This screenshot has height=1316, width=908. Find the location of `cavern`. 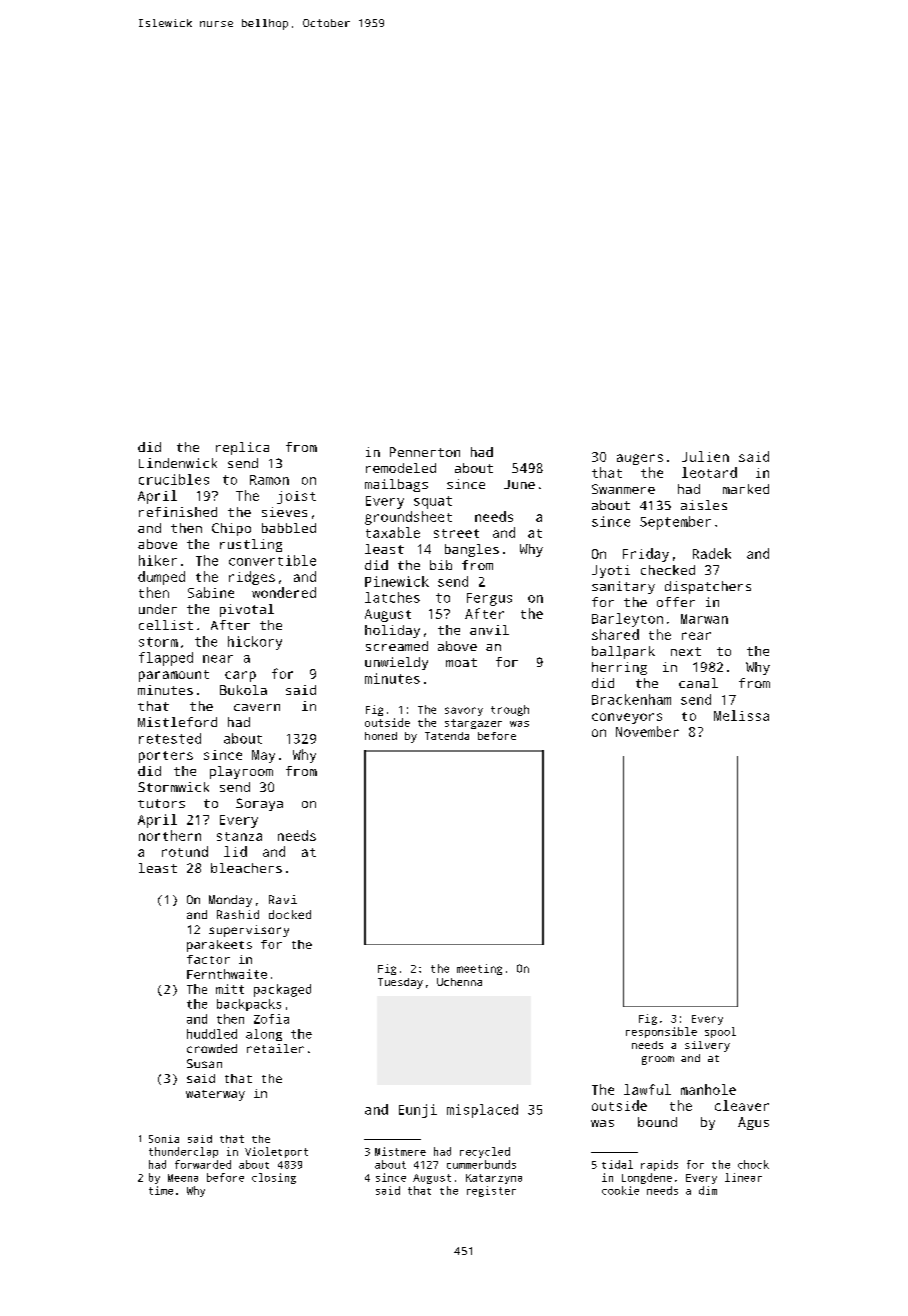

cavern is located at coordinates (257, 707).
